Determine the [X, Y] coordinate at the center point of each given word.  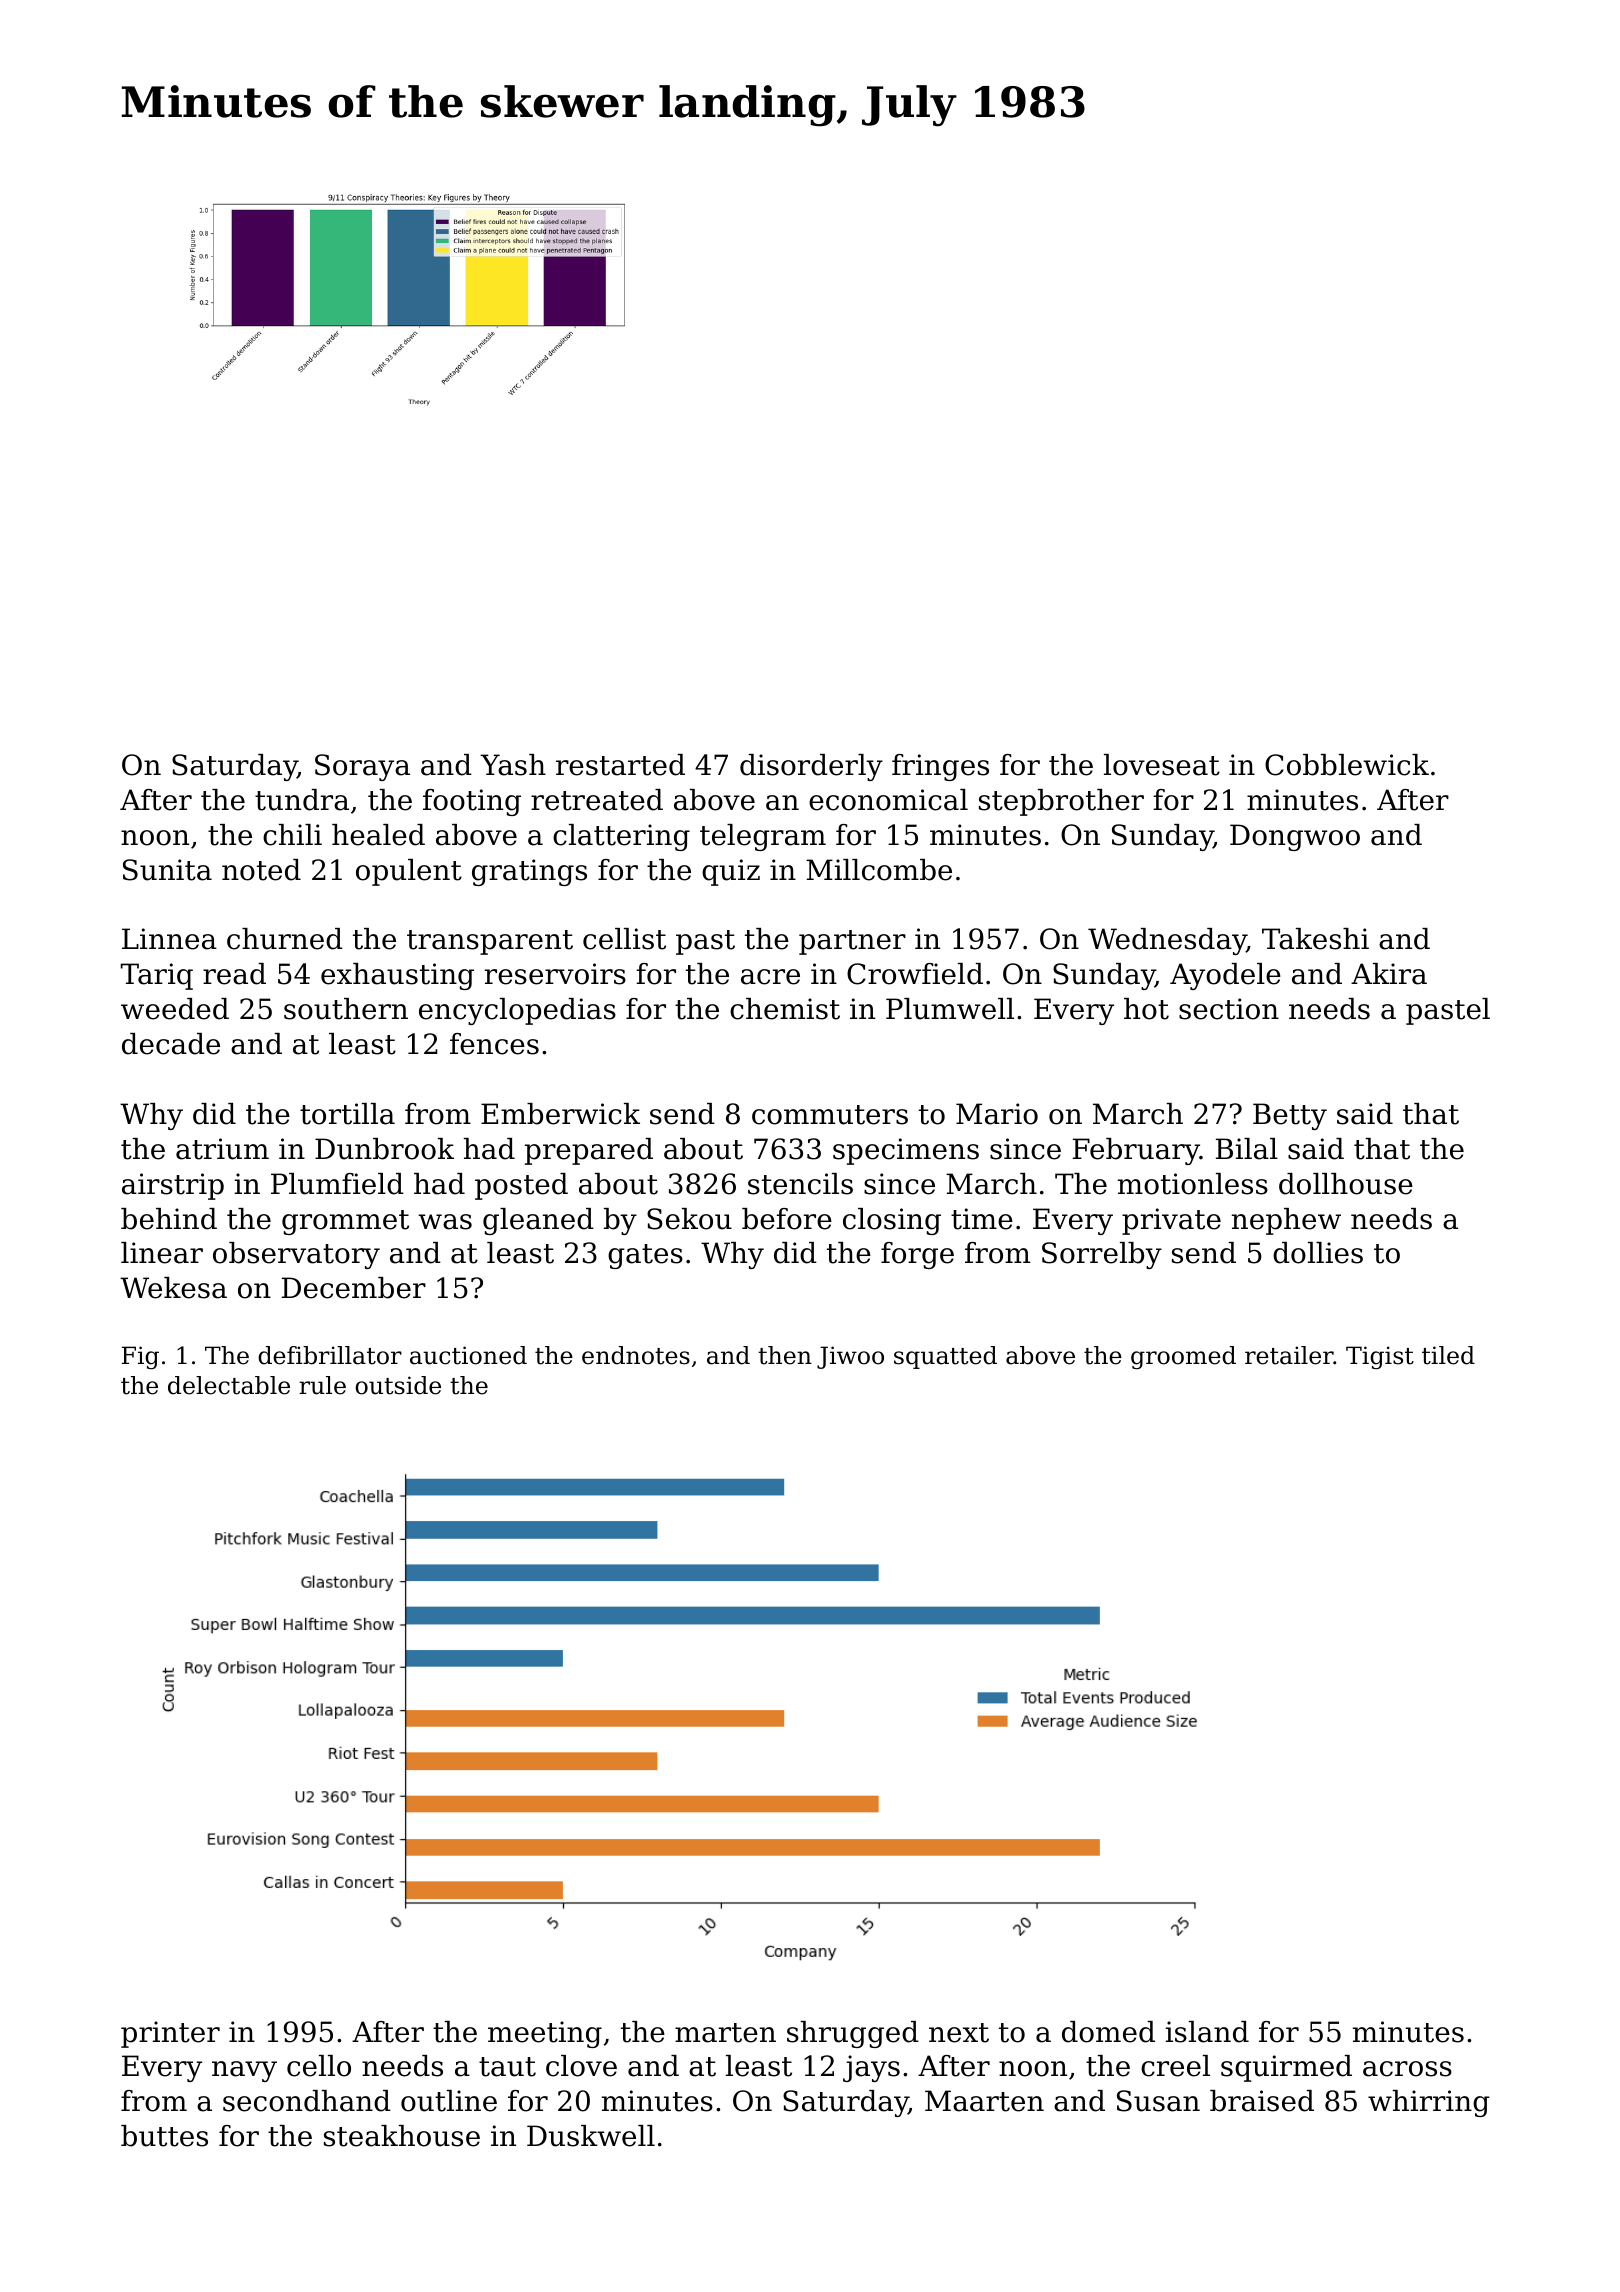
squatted [945, 1357]
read [234, 974]
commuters [830, 1115]
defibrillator [330, 1355]
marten [725, 2033]
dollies [1318, 1253]
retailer [1289, 1355]
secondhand [307, 2101]
